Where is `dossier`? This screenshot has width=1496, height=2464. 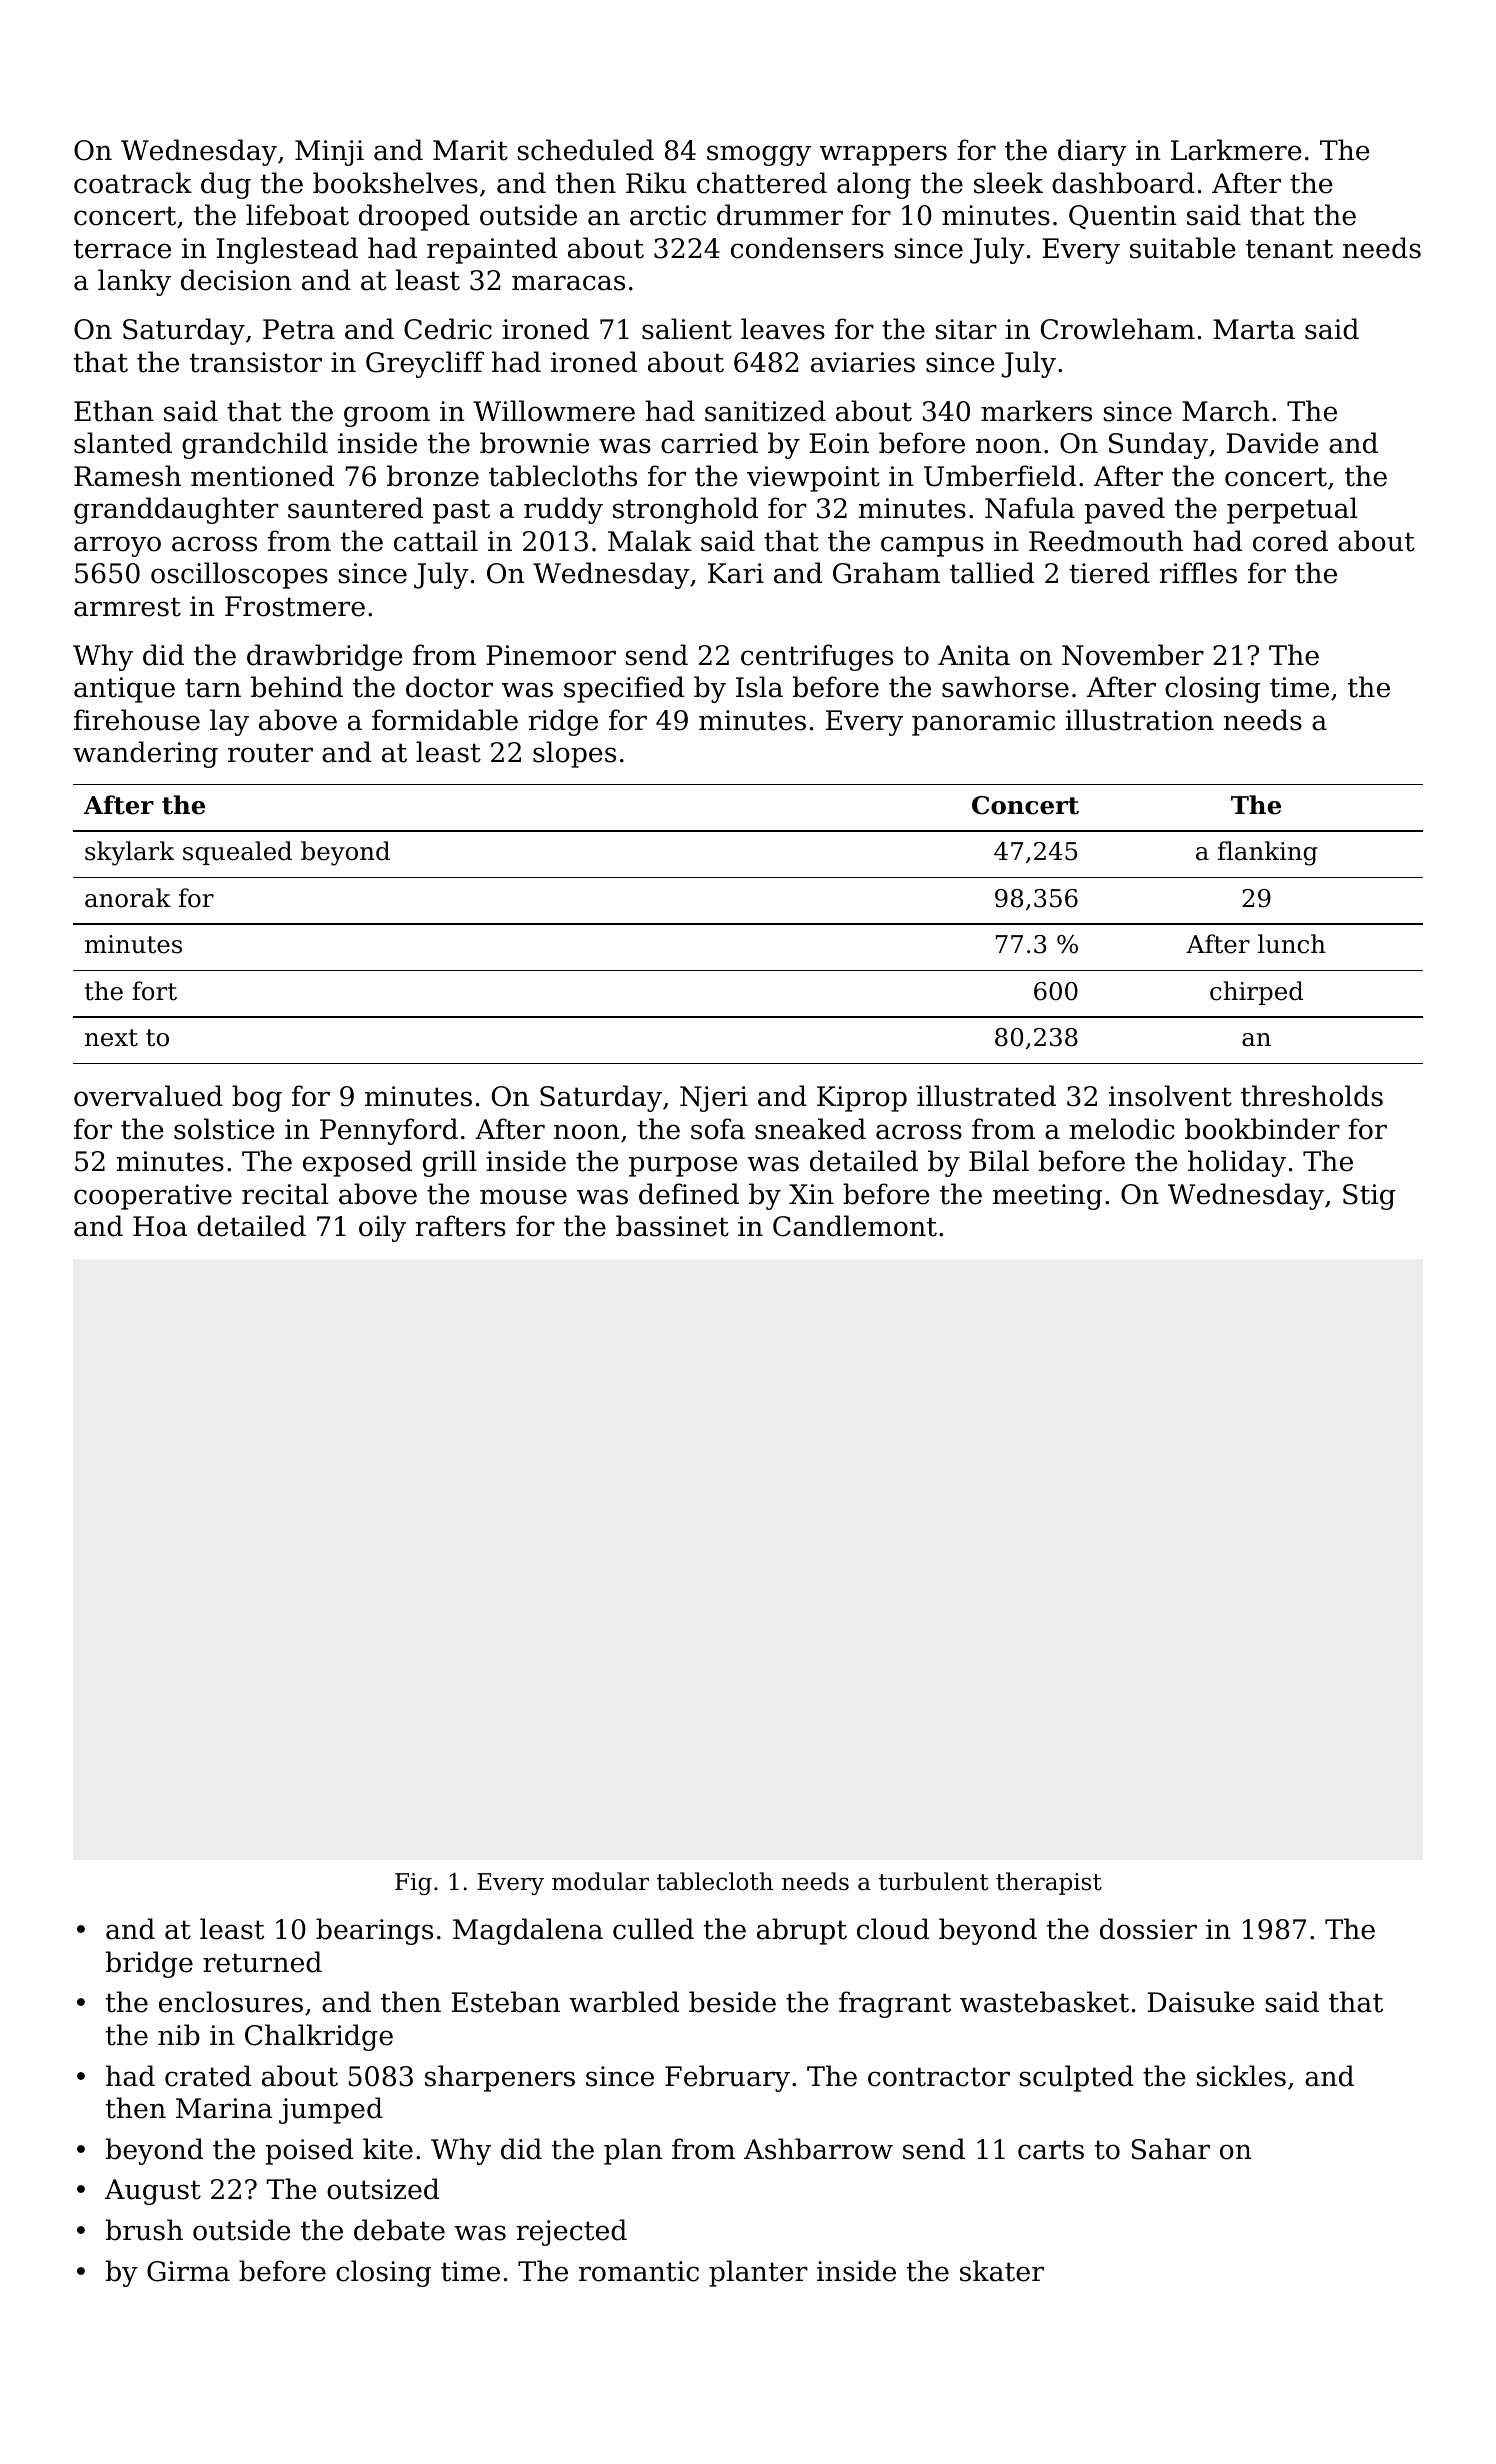 dossier is located at coordinates (1148, 1929).
